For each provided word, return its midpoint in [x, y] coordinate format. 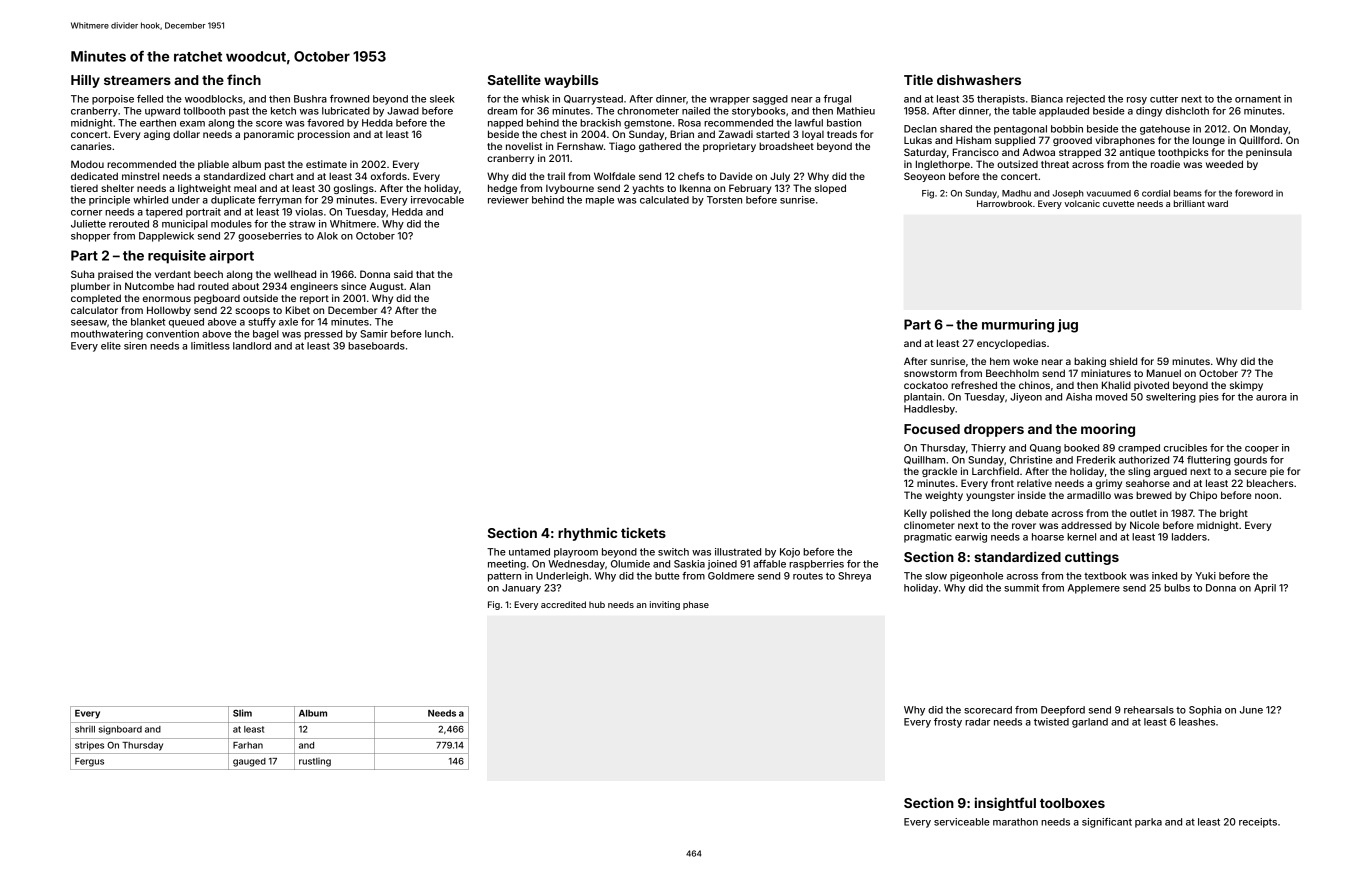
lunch [438, 334]
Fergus [89, 762]
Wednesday [576, 565]
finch [244, 79]
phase [696, 605]
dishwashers [979, 79]
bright [1234, 514]
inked [1164, 576]
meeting [507, 565]
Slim [242, 713]
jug [1068, 326]
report [314, 299]
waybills [571, 81]
